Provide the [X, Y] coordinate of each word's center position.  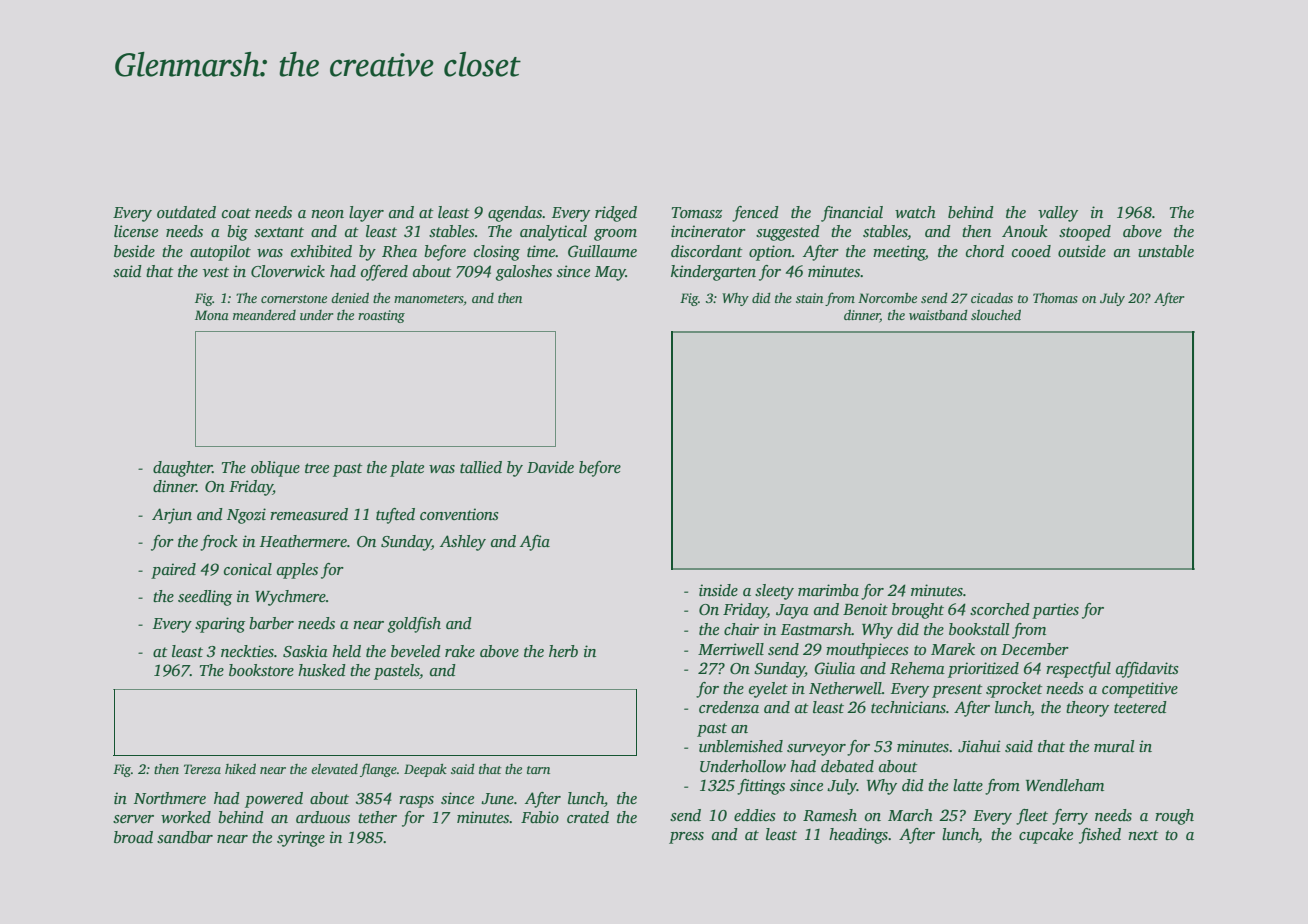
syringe [301, 839]
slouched [996, 315]
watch [915, 212]
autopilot [220, 253]
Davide [550, 467]
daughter [183, 469]
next [1143, 835]
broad [133, 837]
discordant [707, 251]
